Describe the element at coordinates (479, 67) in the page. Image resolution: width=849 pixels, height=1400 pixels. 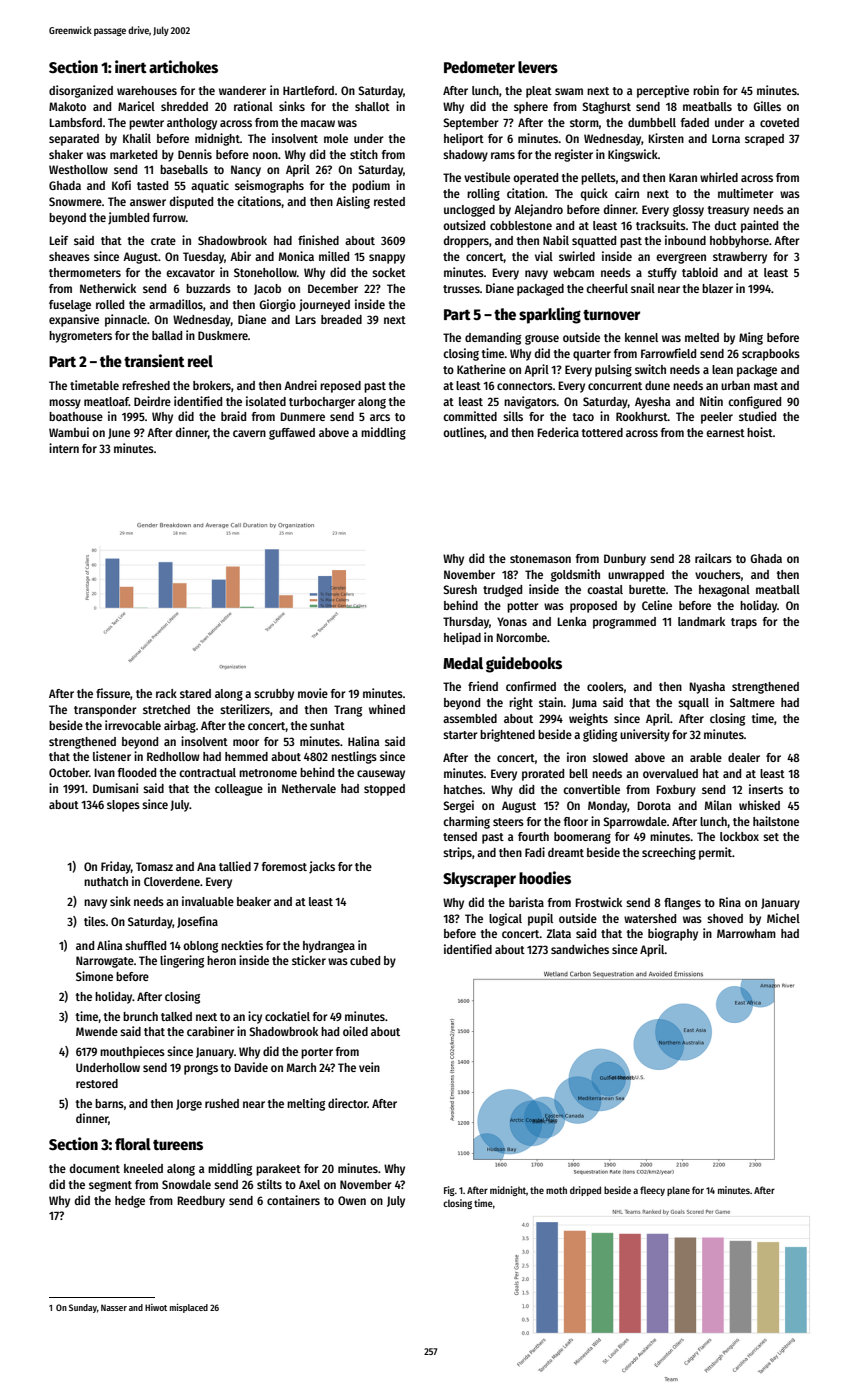
I see `Pedometer` at that location.
